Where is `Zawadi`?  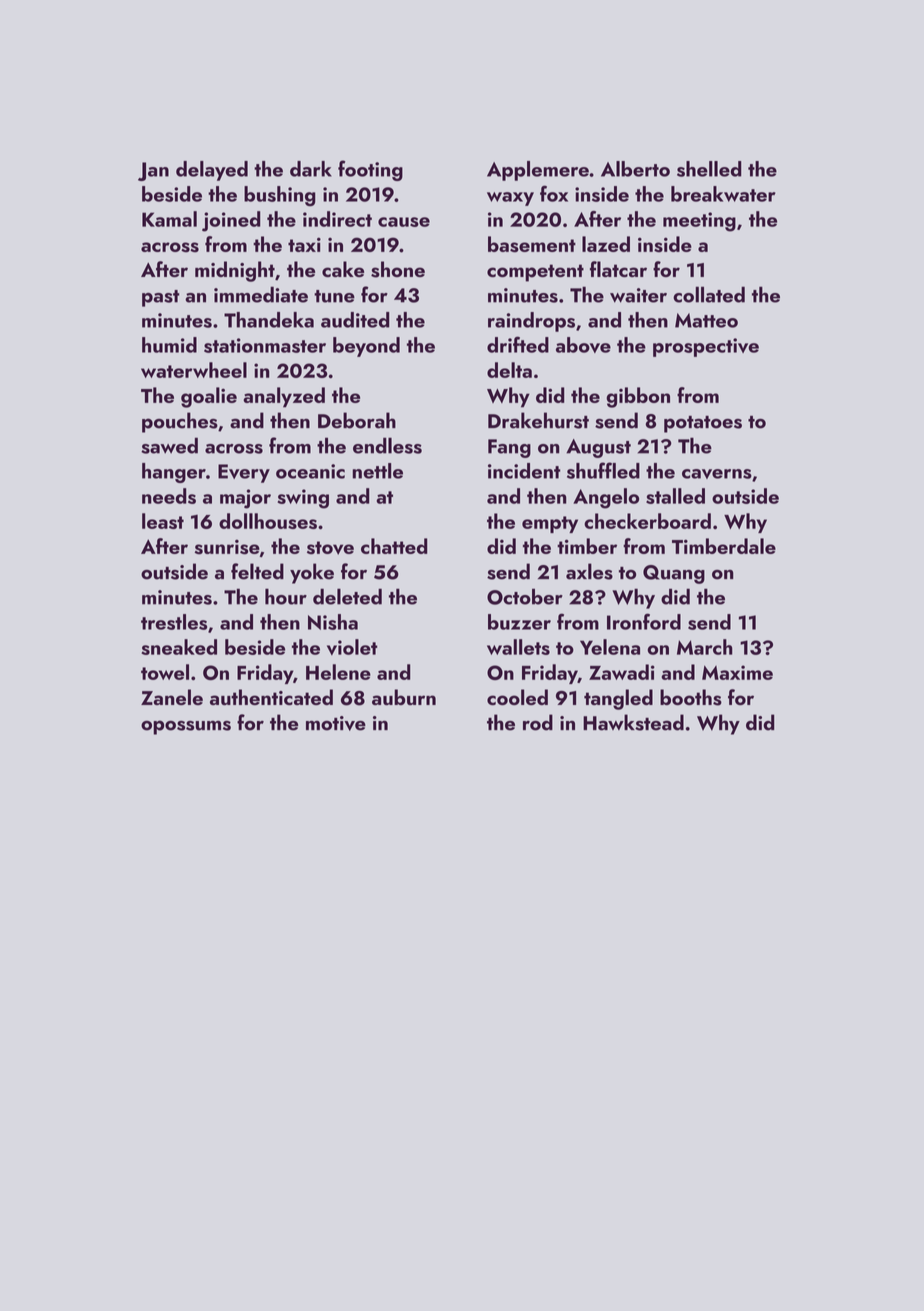
Zawadi is located at coordinates (622, 672).
